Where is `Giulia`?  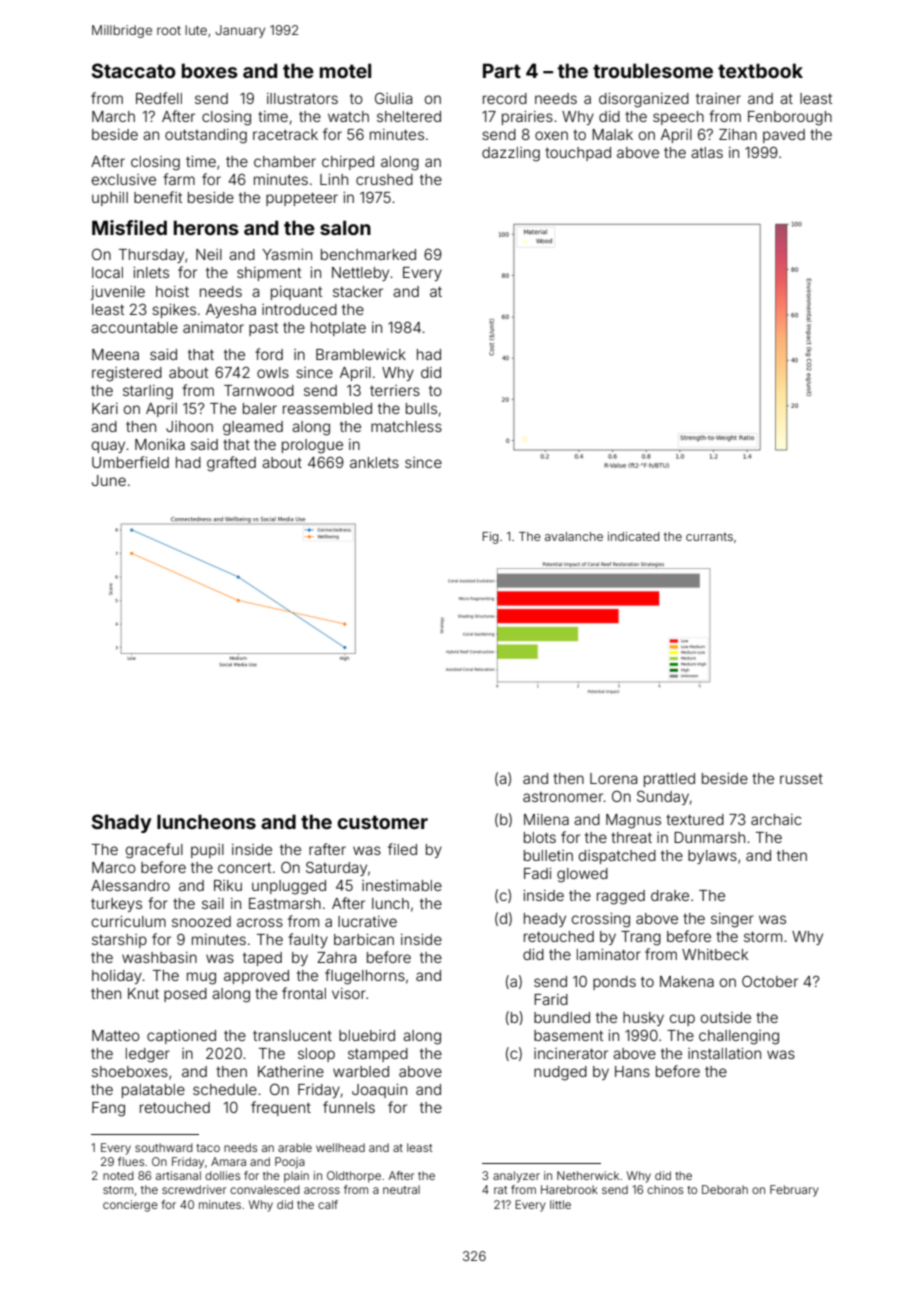
Giulia is located at coordinates (393, 98).
